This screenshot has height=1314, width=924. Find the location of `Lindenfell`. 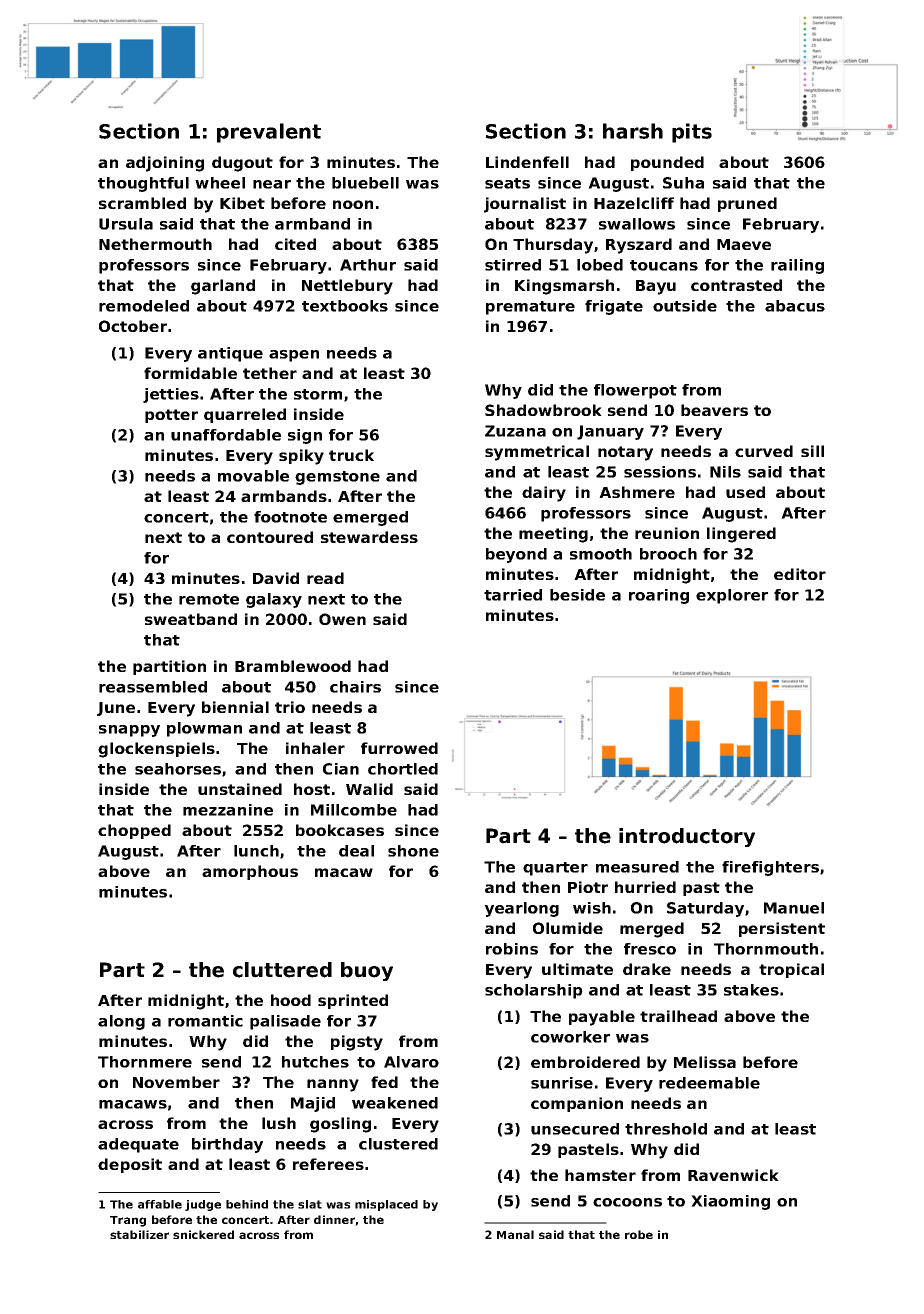

Lindenfell is located at coordinates (527, 162).
